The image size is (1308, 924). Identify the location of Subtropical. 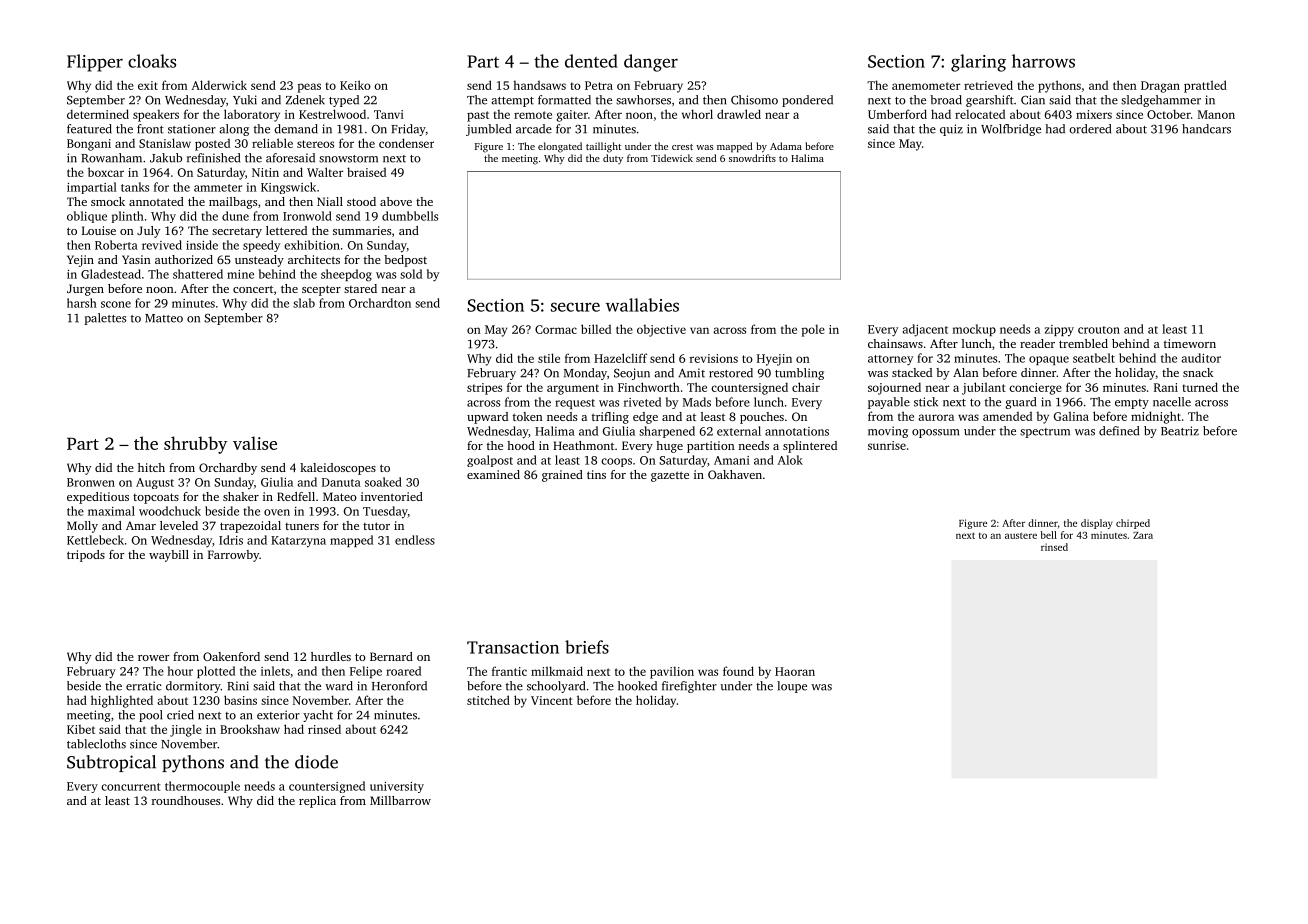
(111, 763).
